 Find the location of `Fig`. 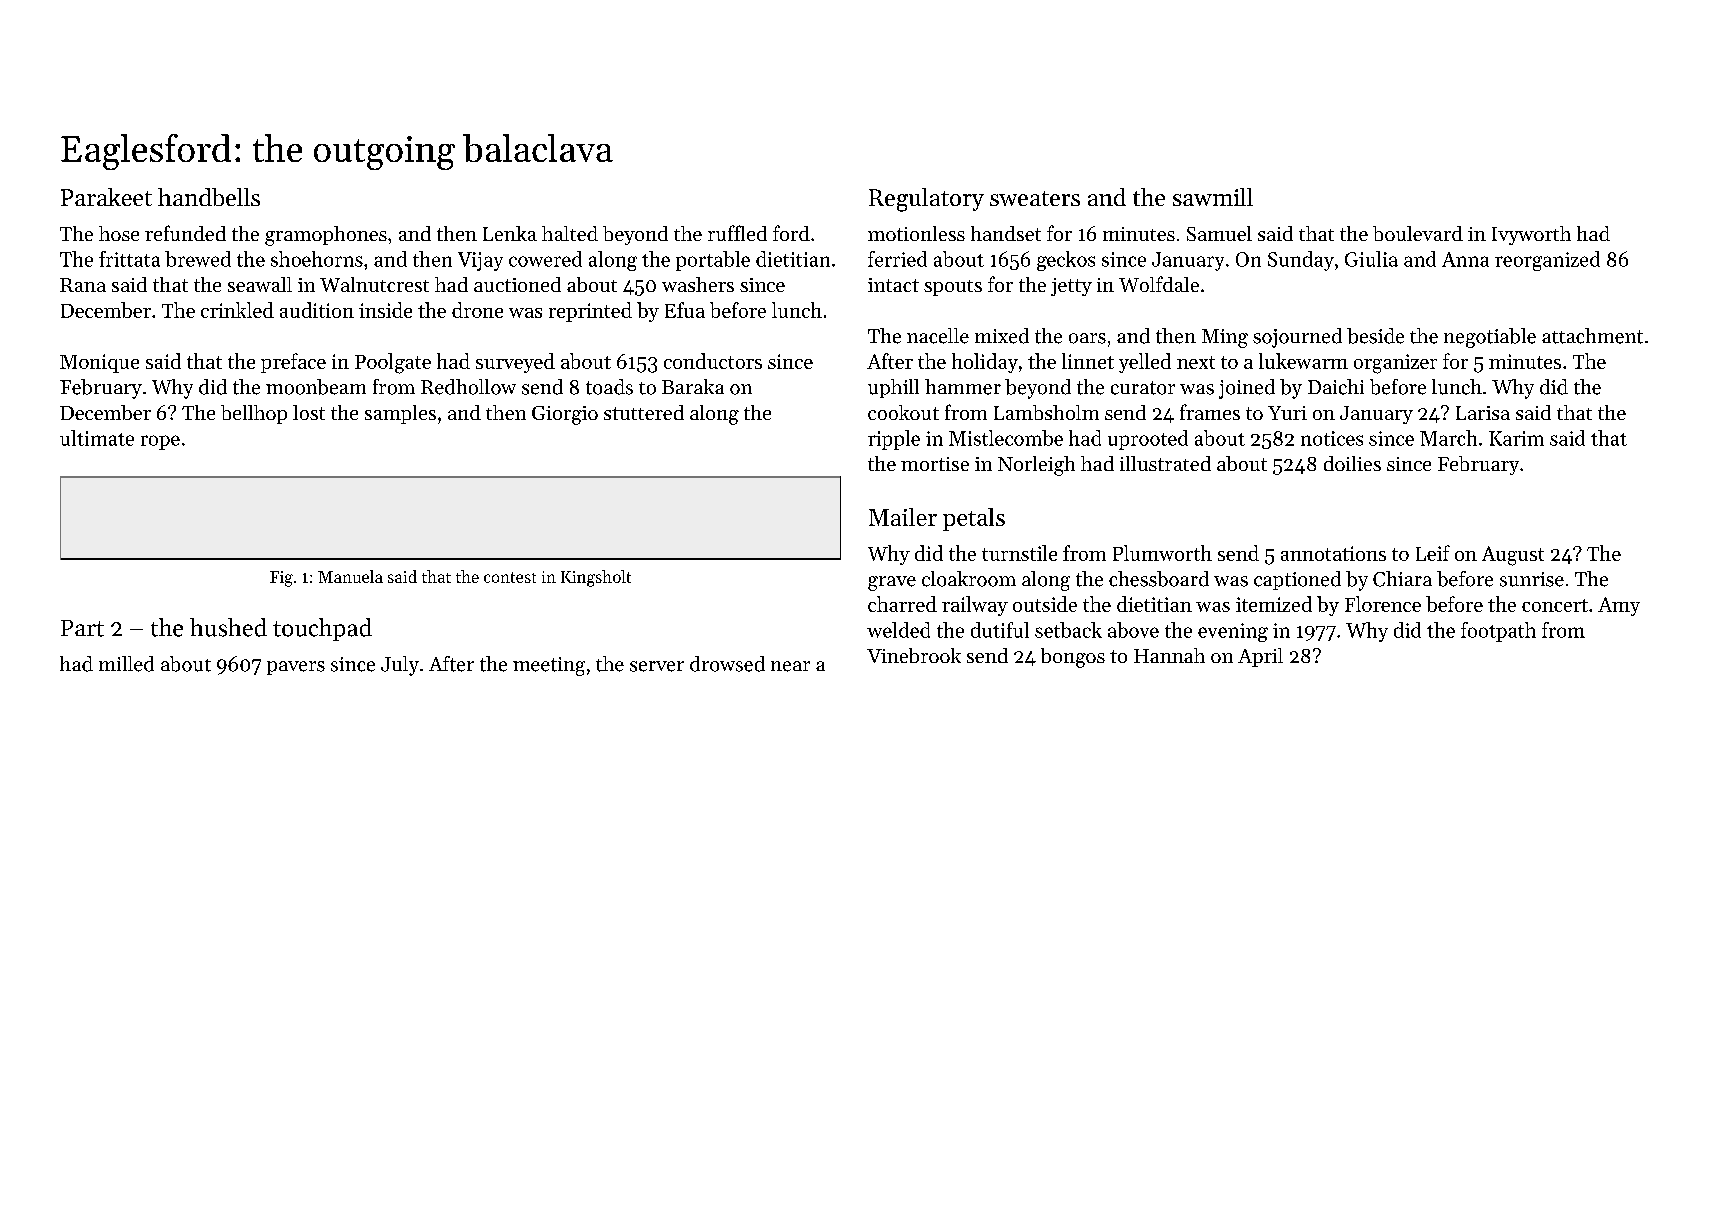

Fig is located at coordinates (281, 579).
